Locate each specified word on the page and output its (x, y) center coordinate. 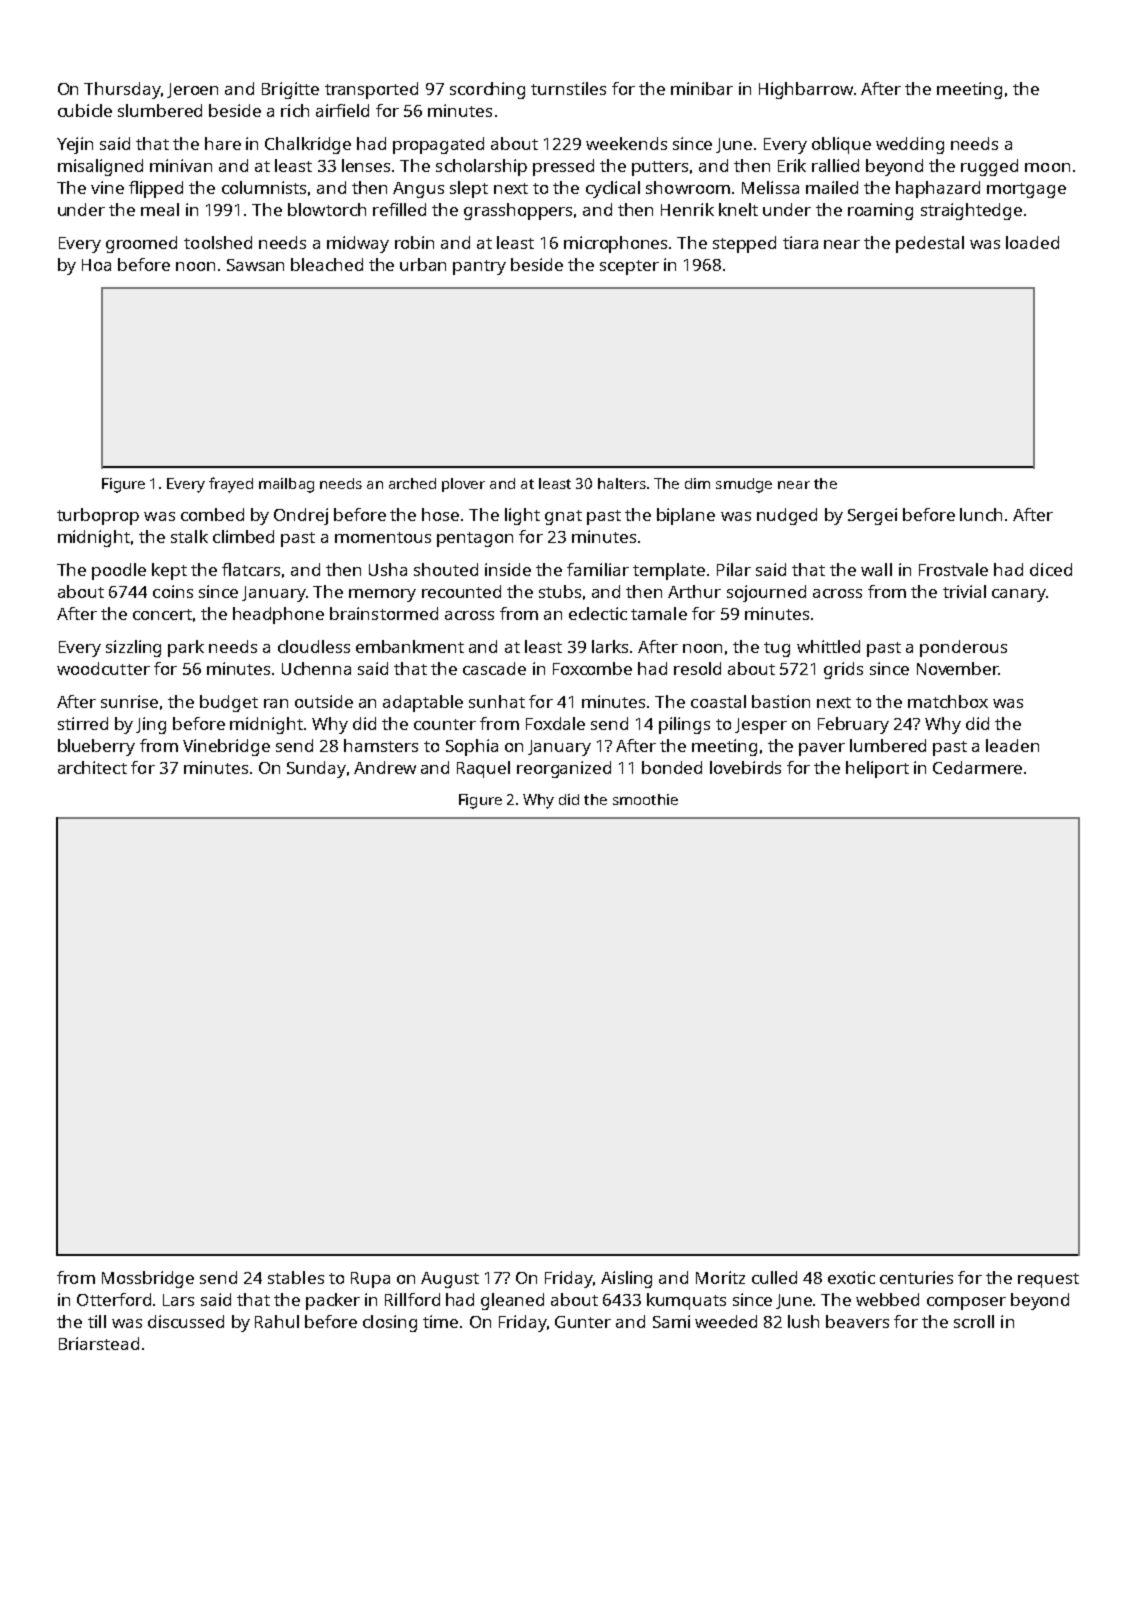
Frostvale (953, 569)
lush (803, 1321)
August (450, 1280)
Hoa (96, 265)
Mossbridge (148, 1279)
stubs (560, 591)
